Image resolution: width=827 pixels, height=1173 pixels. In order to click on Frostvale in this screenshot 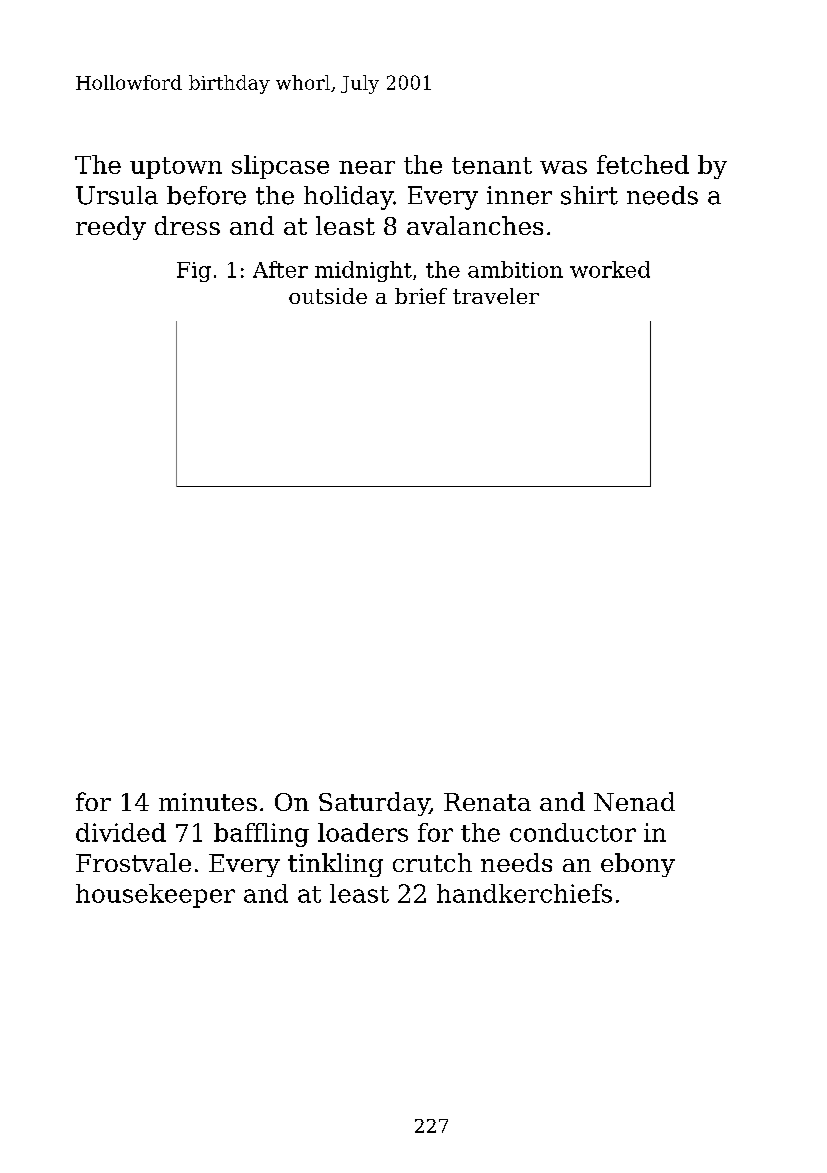, I will do `click(133, 862)`.
